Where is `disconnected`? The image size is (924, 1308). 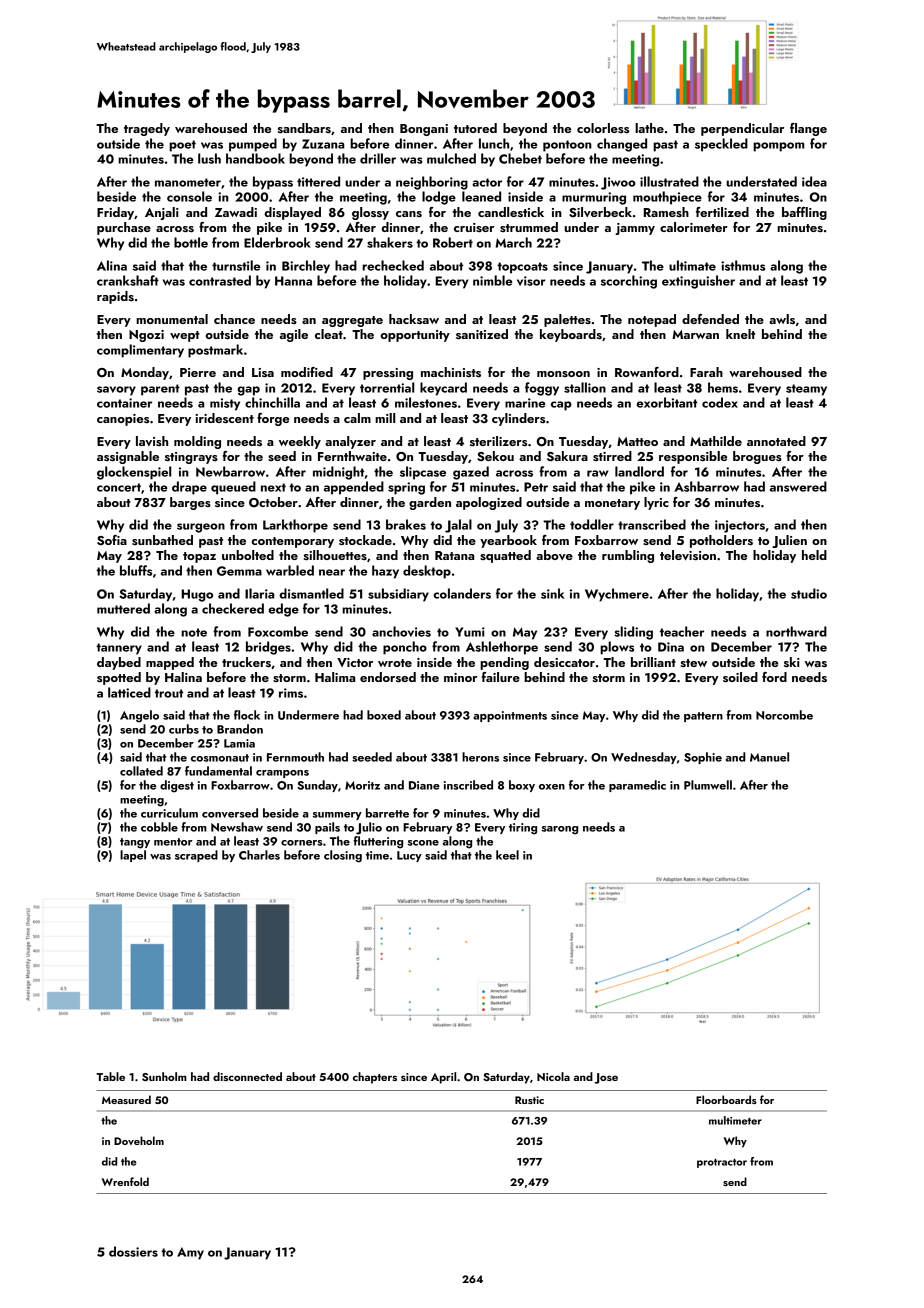
disconnected is located at coordinates (247, 1076).
